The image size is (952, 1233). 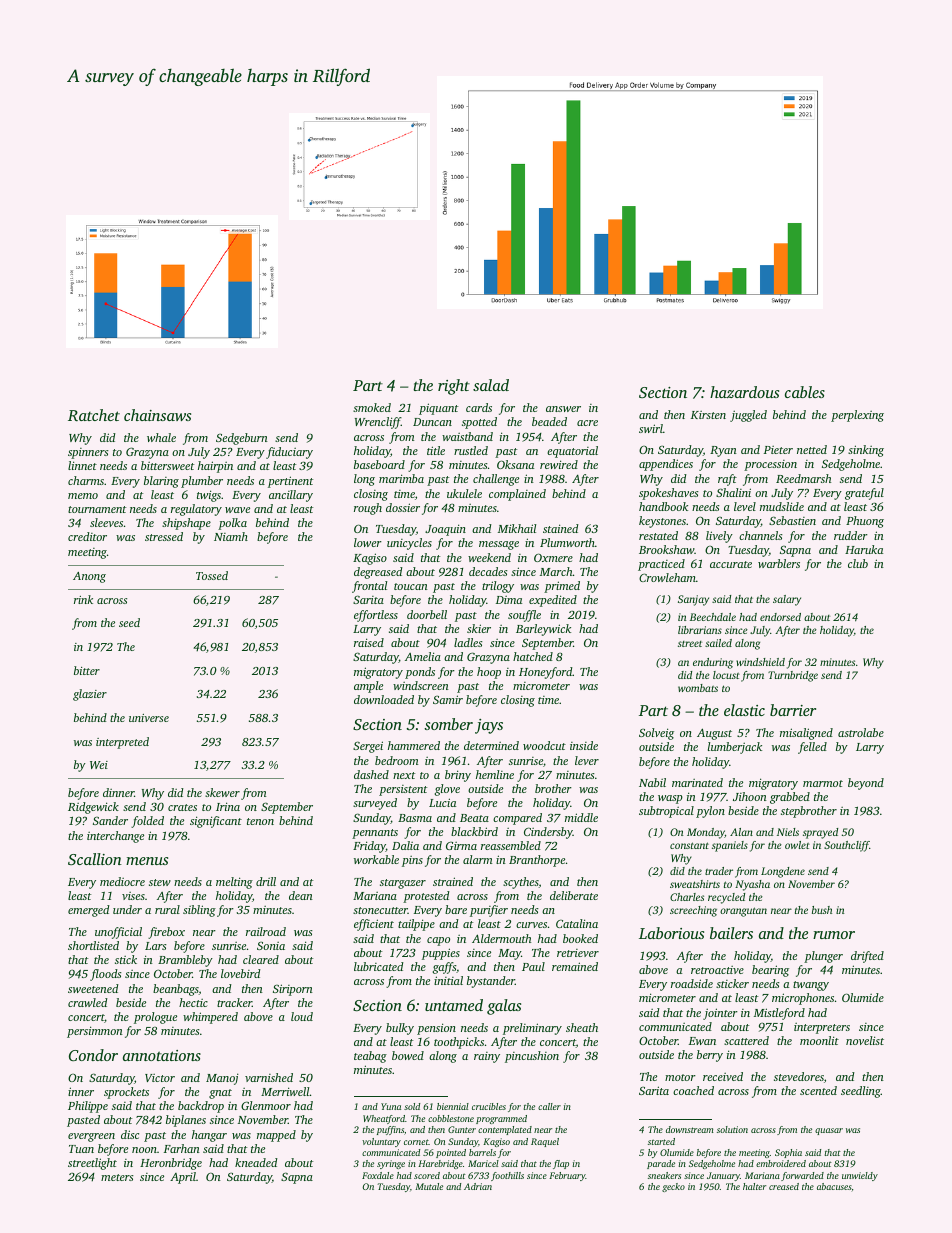 What do you see at coordinates (90, 695) in the screenshot?
I see `glazier` at bounding box center [90, 695].
